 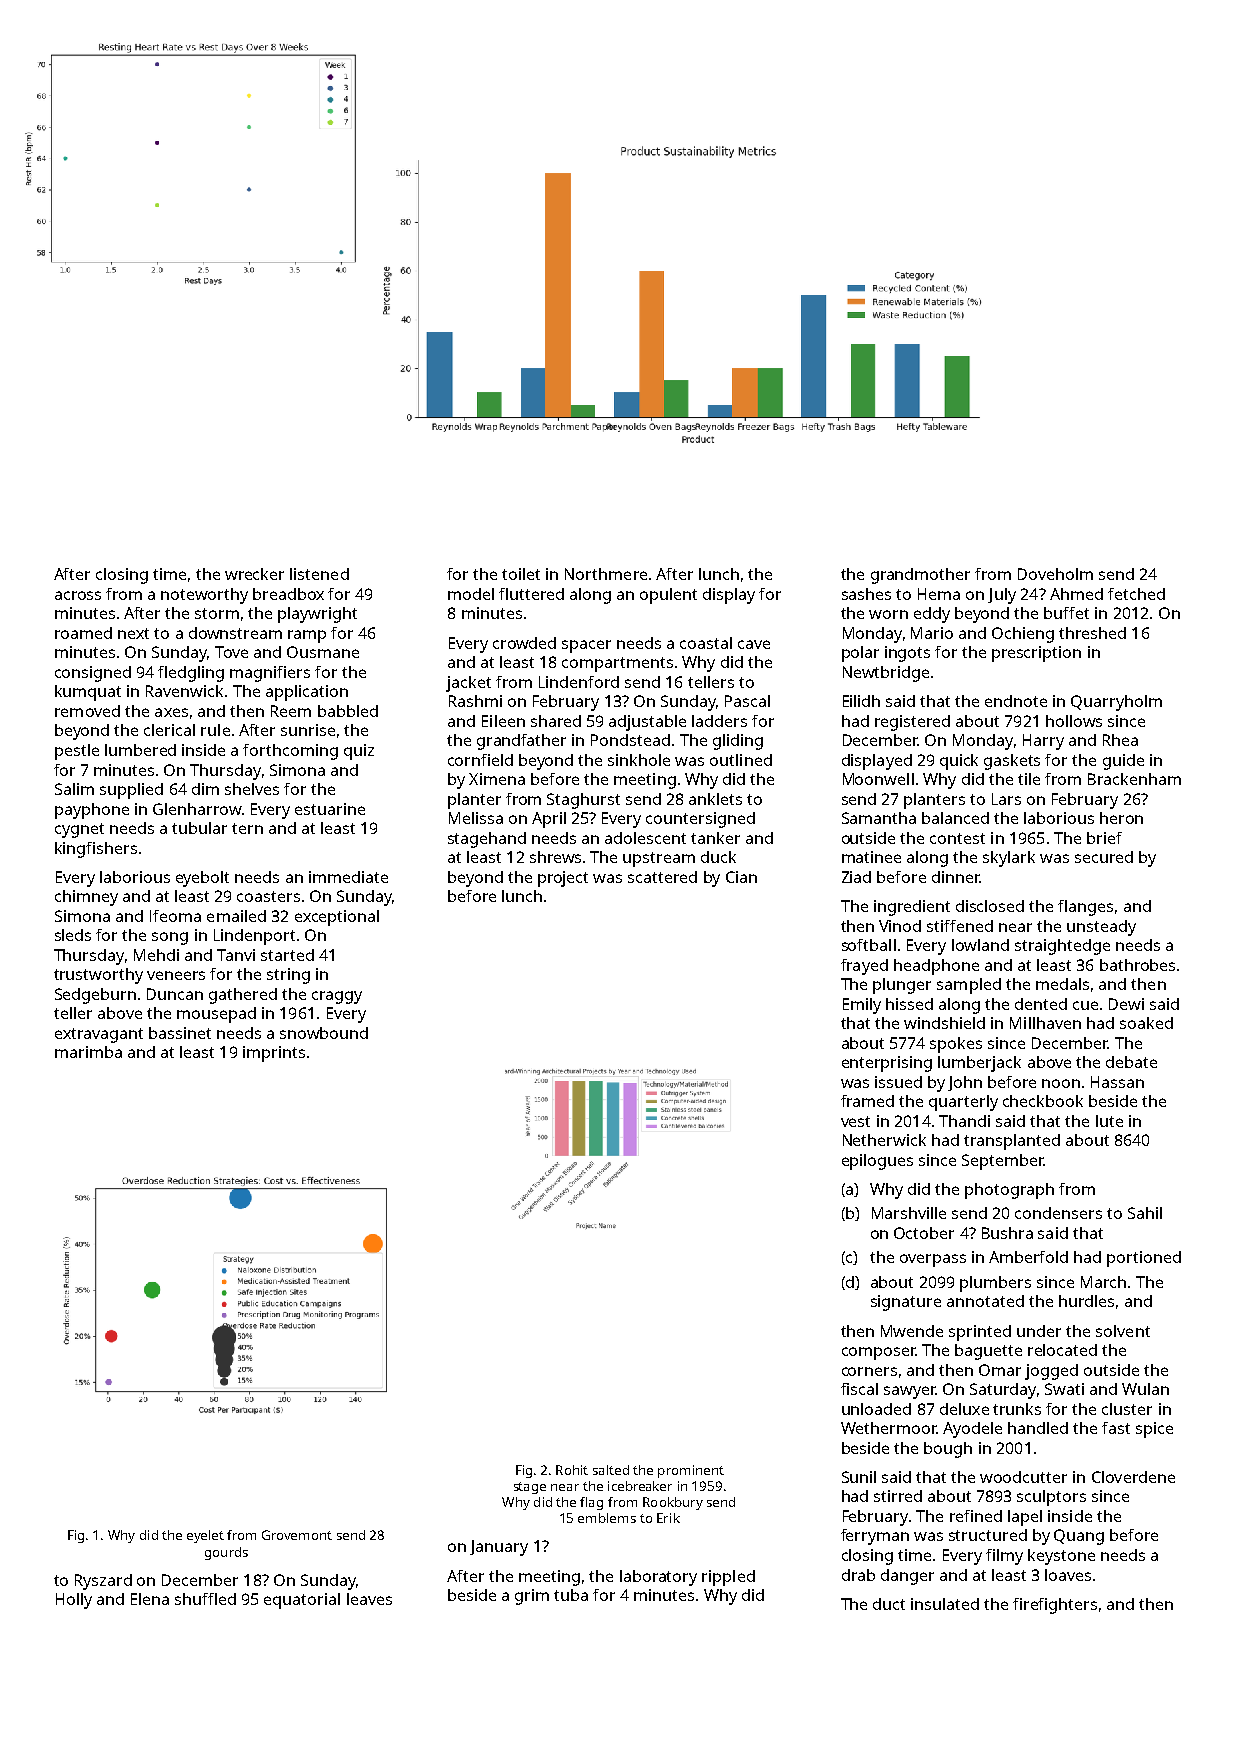 What do you see at coordinates (274, 1054) in the screenshot?
I see `imprints` at bounding box center [274, 1054].
